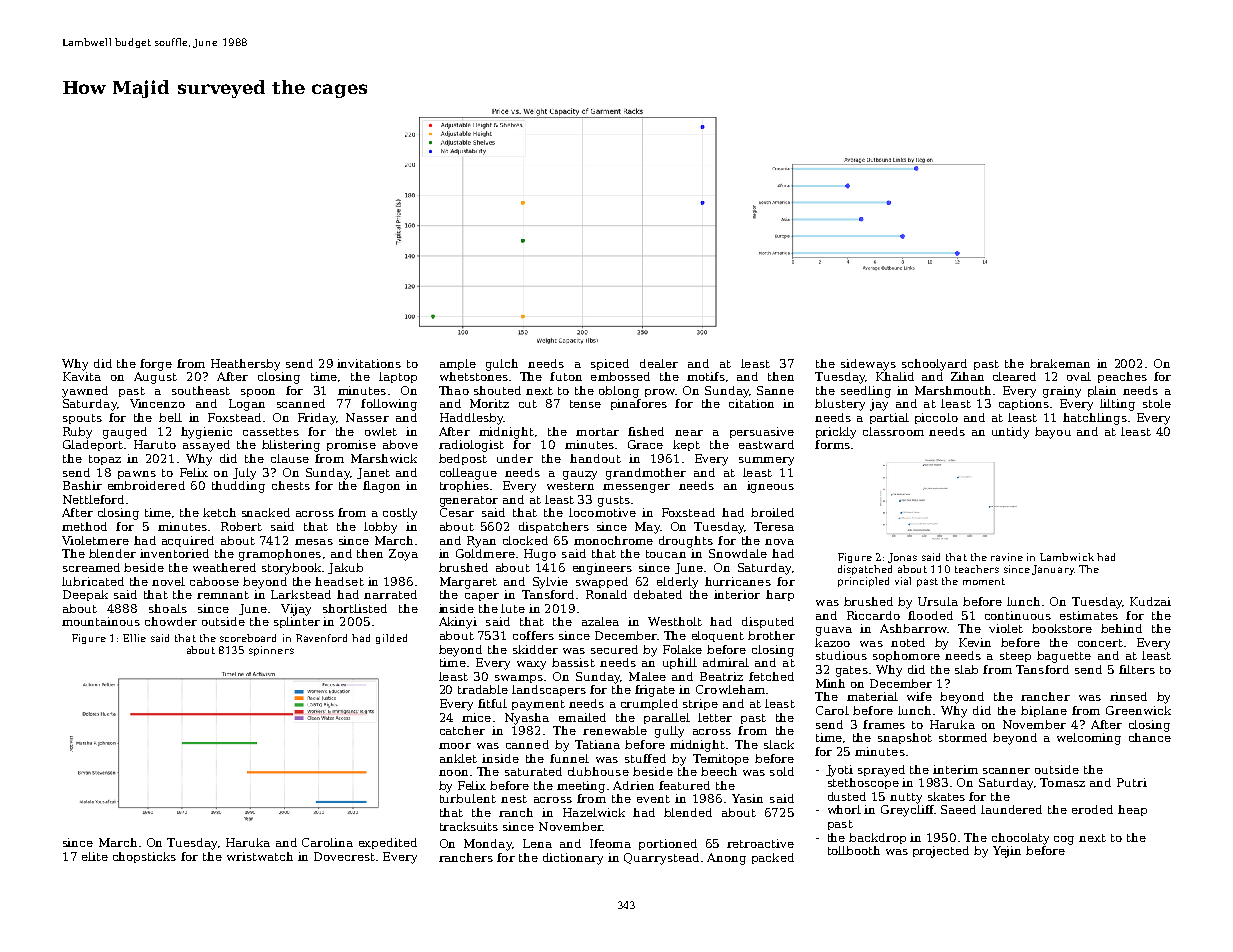  I want to click on chopsticks, so click(144, 857).
